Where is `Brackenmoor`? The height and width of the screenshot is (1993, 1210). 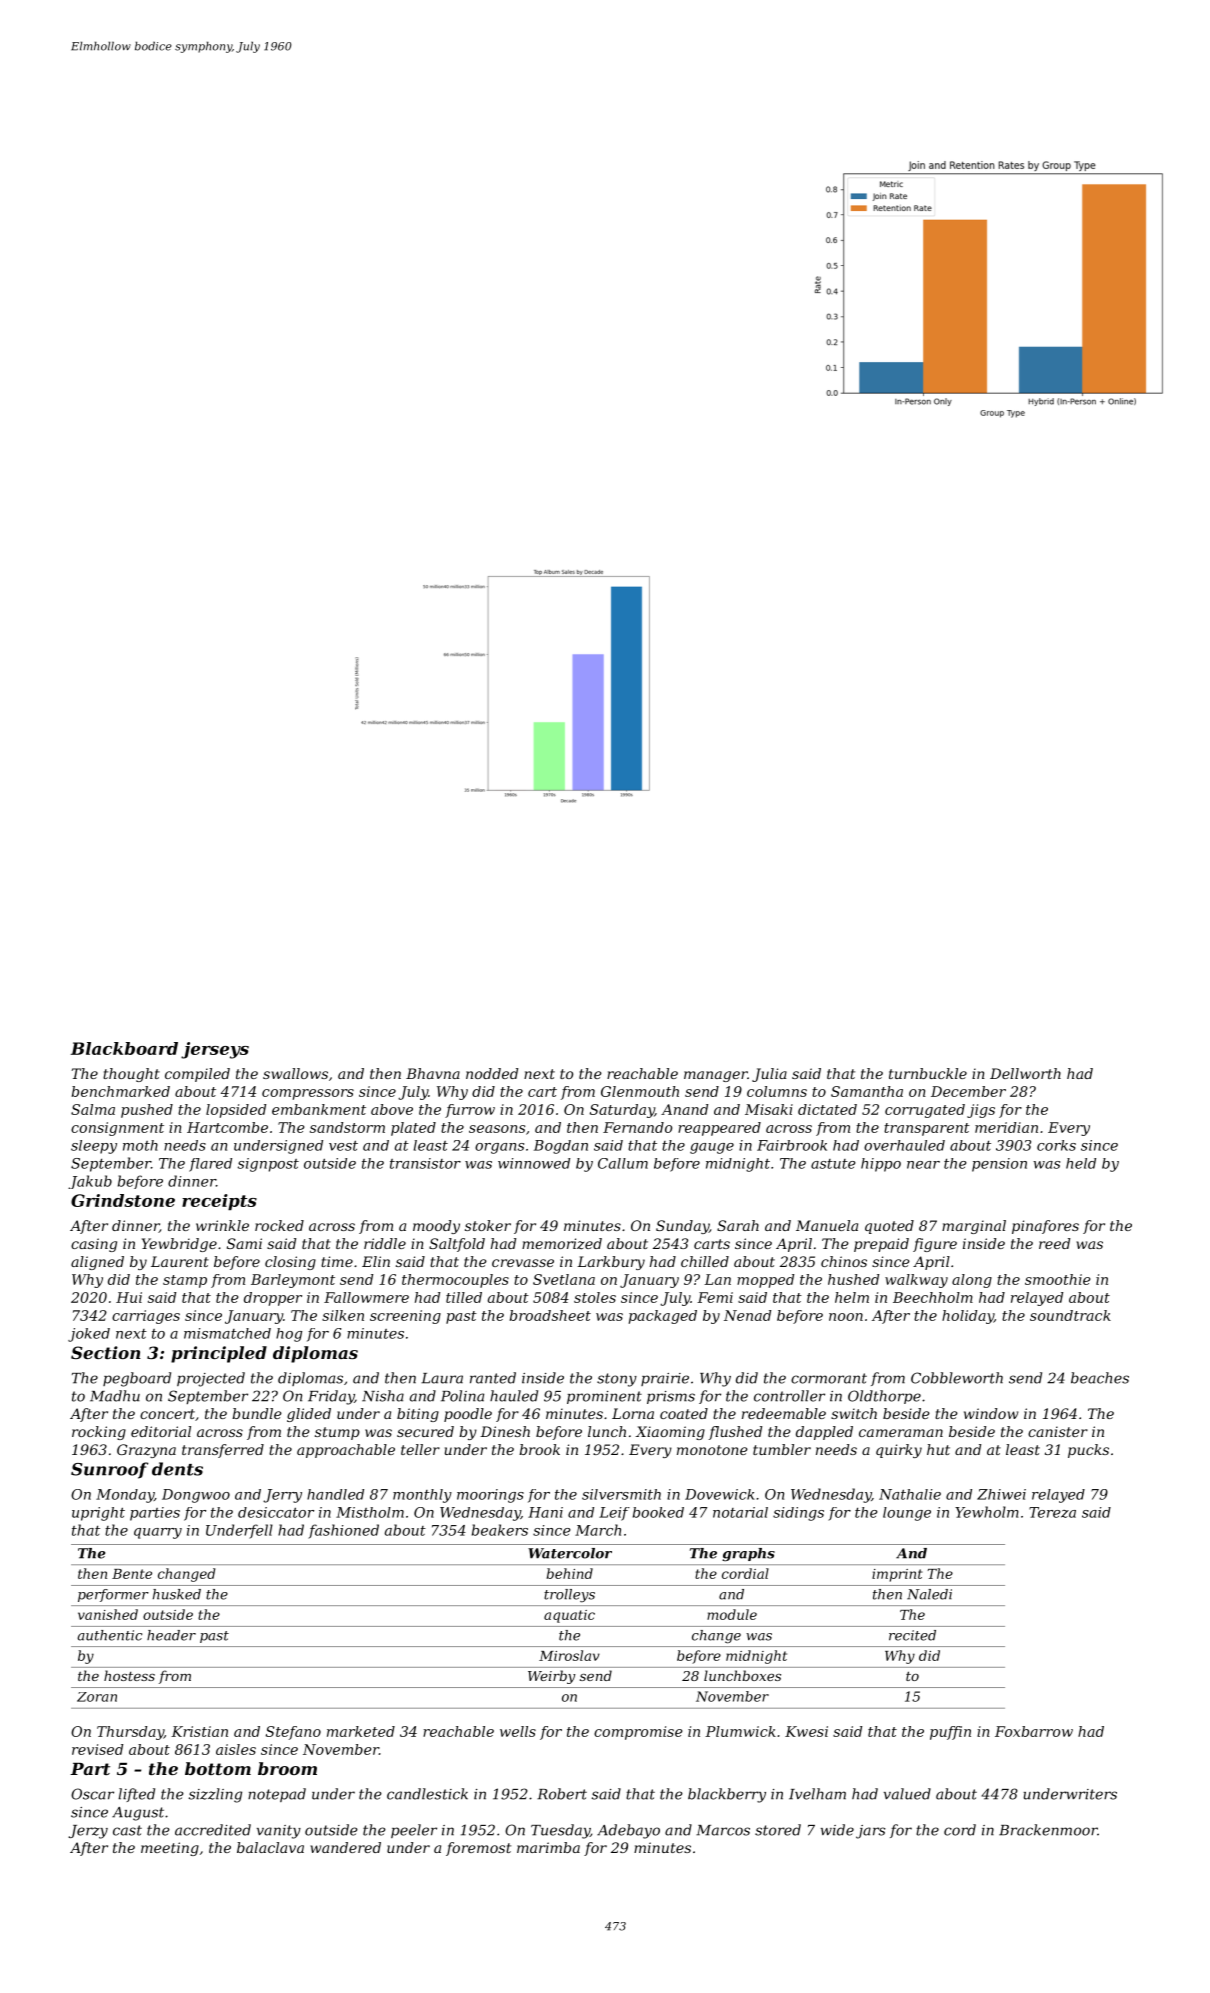
Brackenmoor is located at coordinates (1048, 1830).
